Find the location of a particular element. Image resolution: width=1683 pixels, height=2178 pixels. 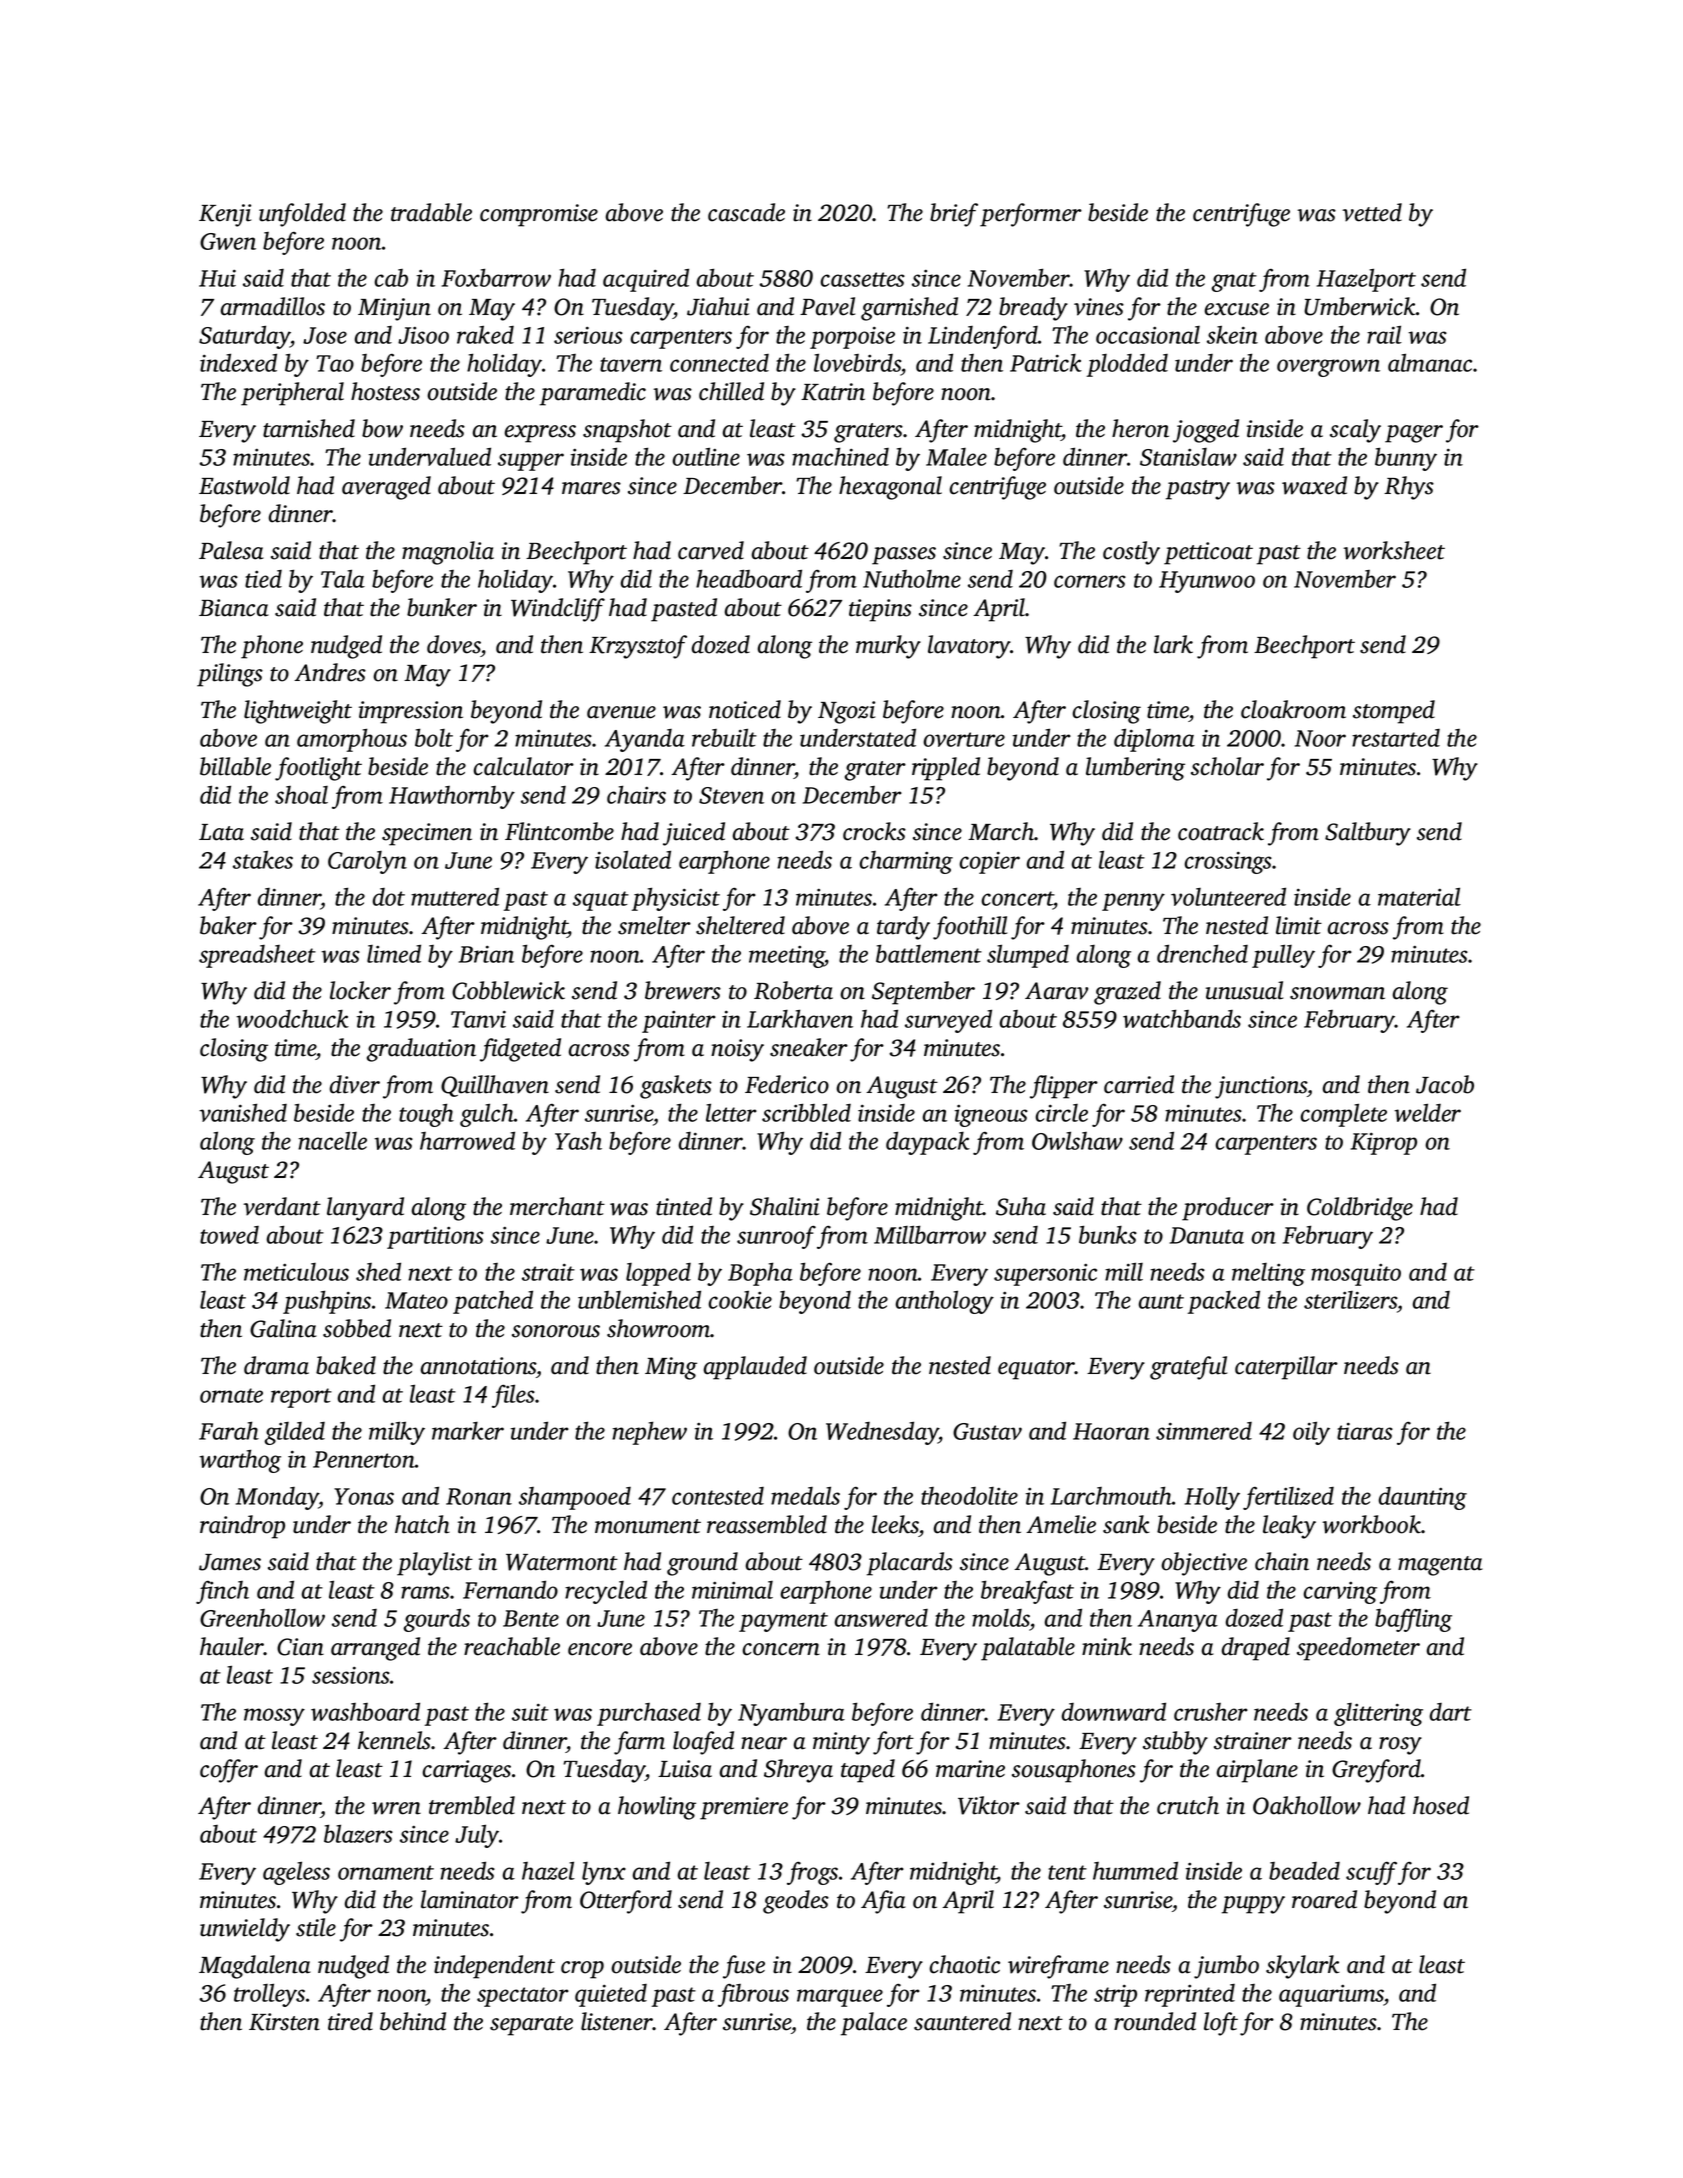

supper is located at coordinates (531, 462).
